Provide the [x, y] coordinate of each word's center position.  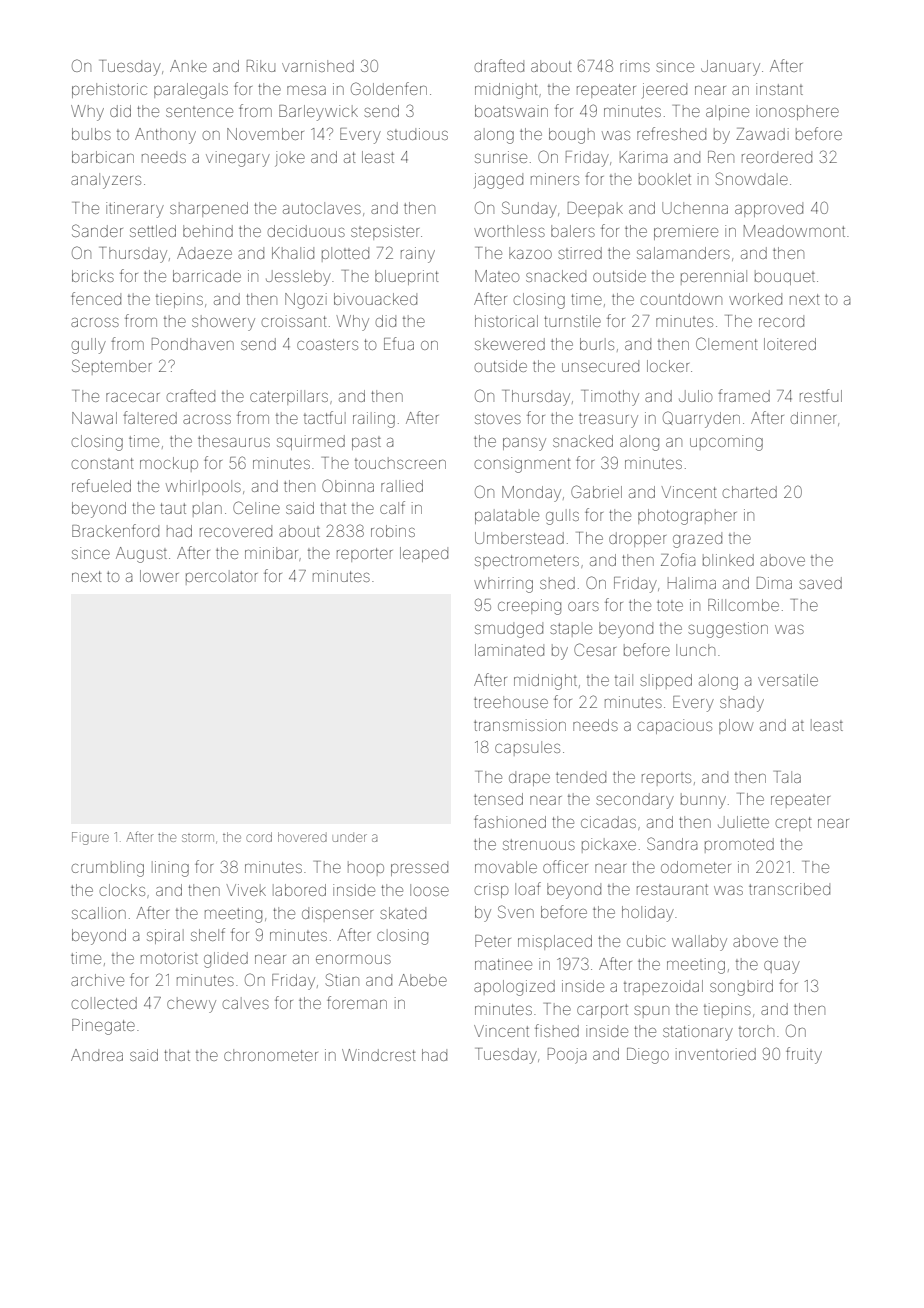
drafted [499, 65]
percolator [222, 577]
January [730, 68]
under [350, 838]
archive [97, 980]
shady [742, 704]
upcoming [726, 443]
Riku [261, 66]
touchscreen [400, 463]
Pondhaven [193, 344]
